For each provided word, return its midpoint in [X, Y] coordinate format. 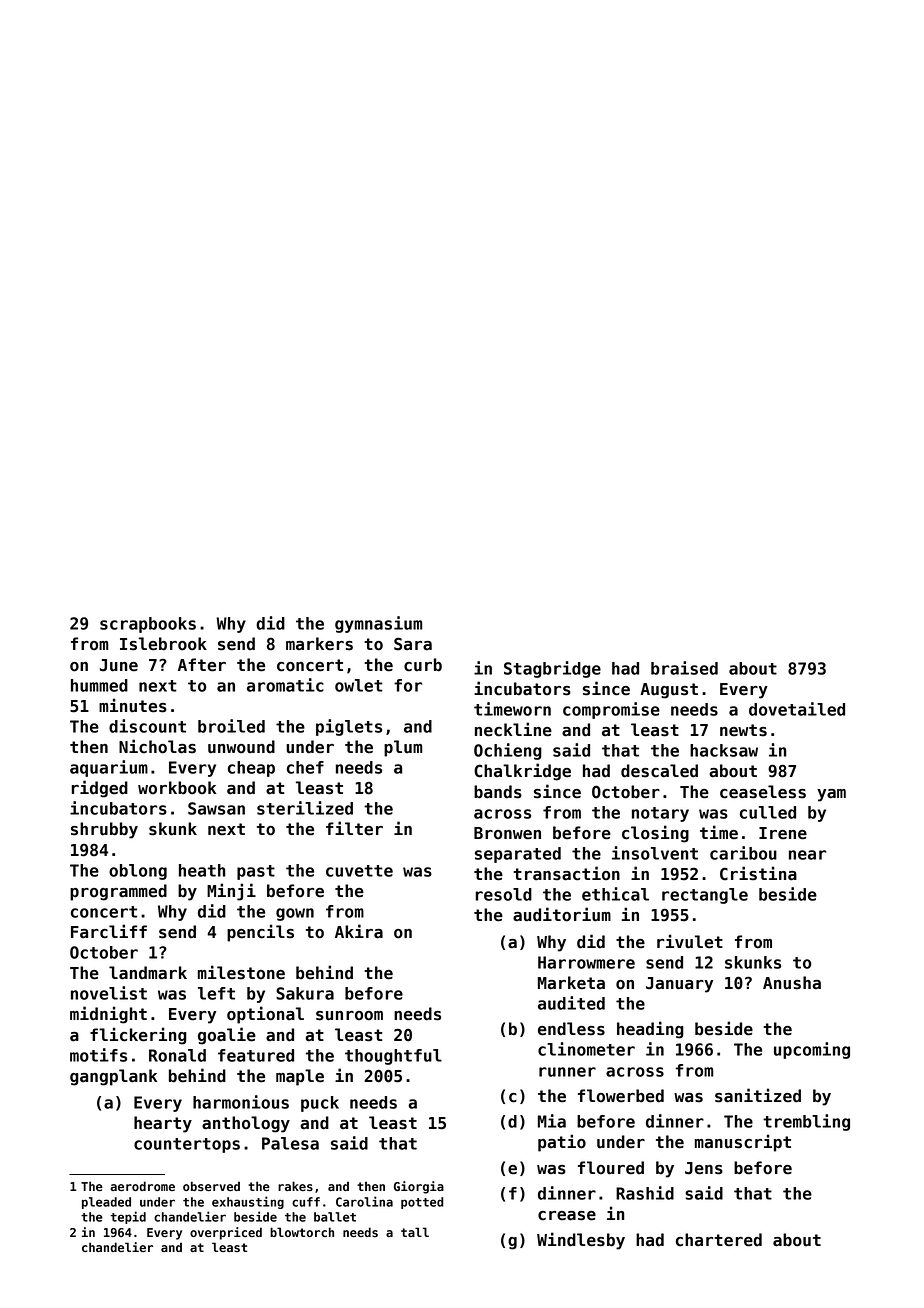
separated [518, 855]
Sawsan [216, 808]
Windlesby [581, 1241]
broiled [231, 726]
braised [684, 668]
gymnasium [379, 624]
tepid [128, 1217]
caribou [743, 853]
